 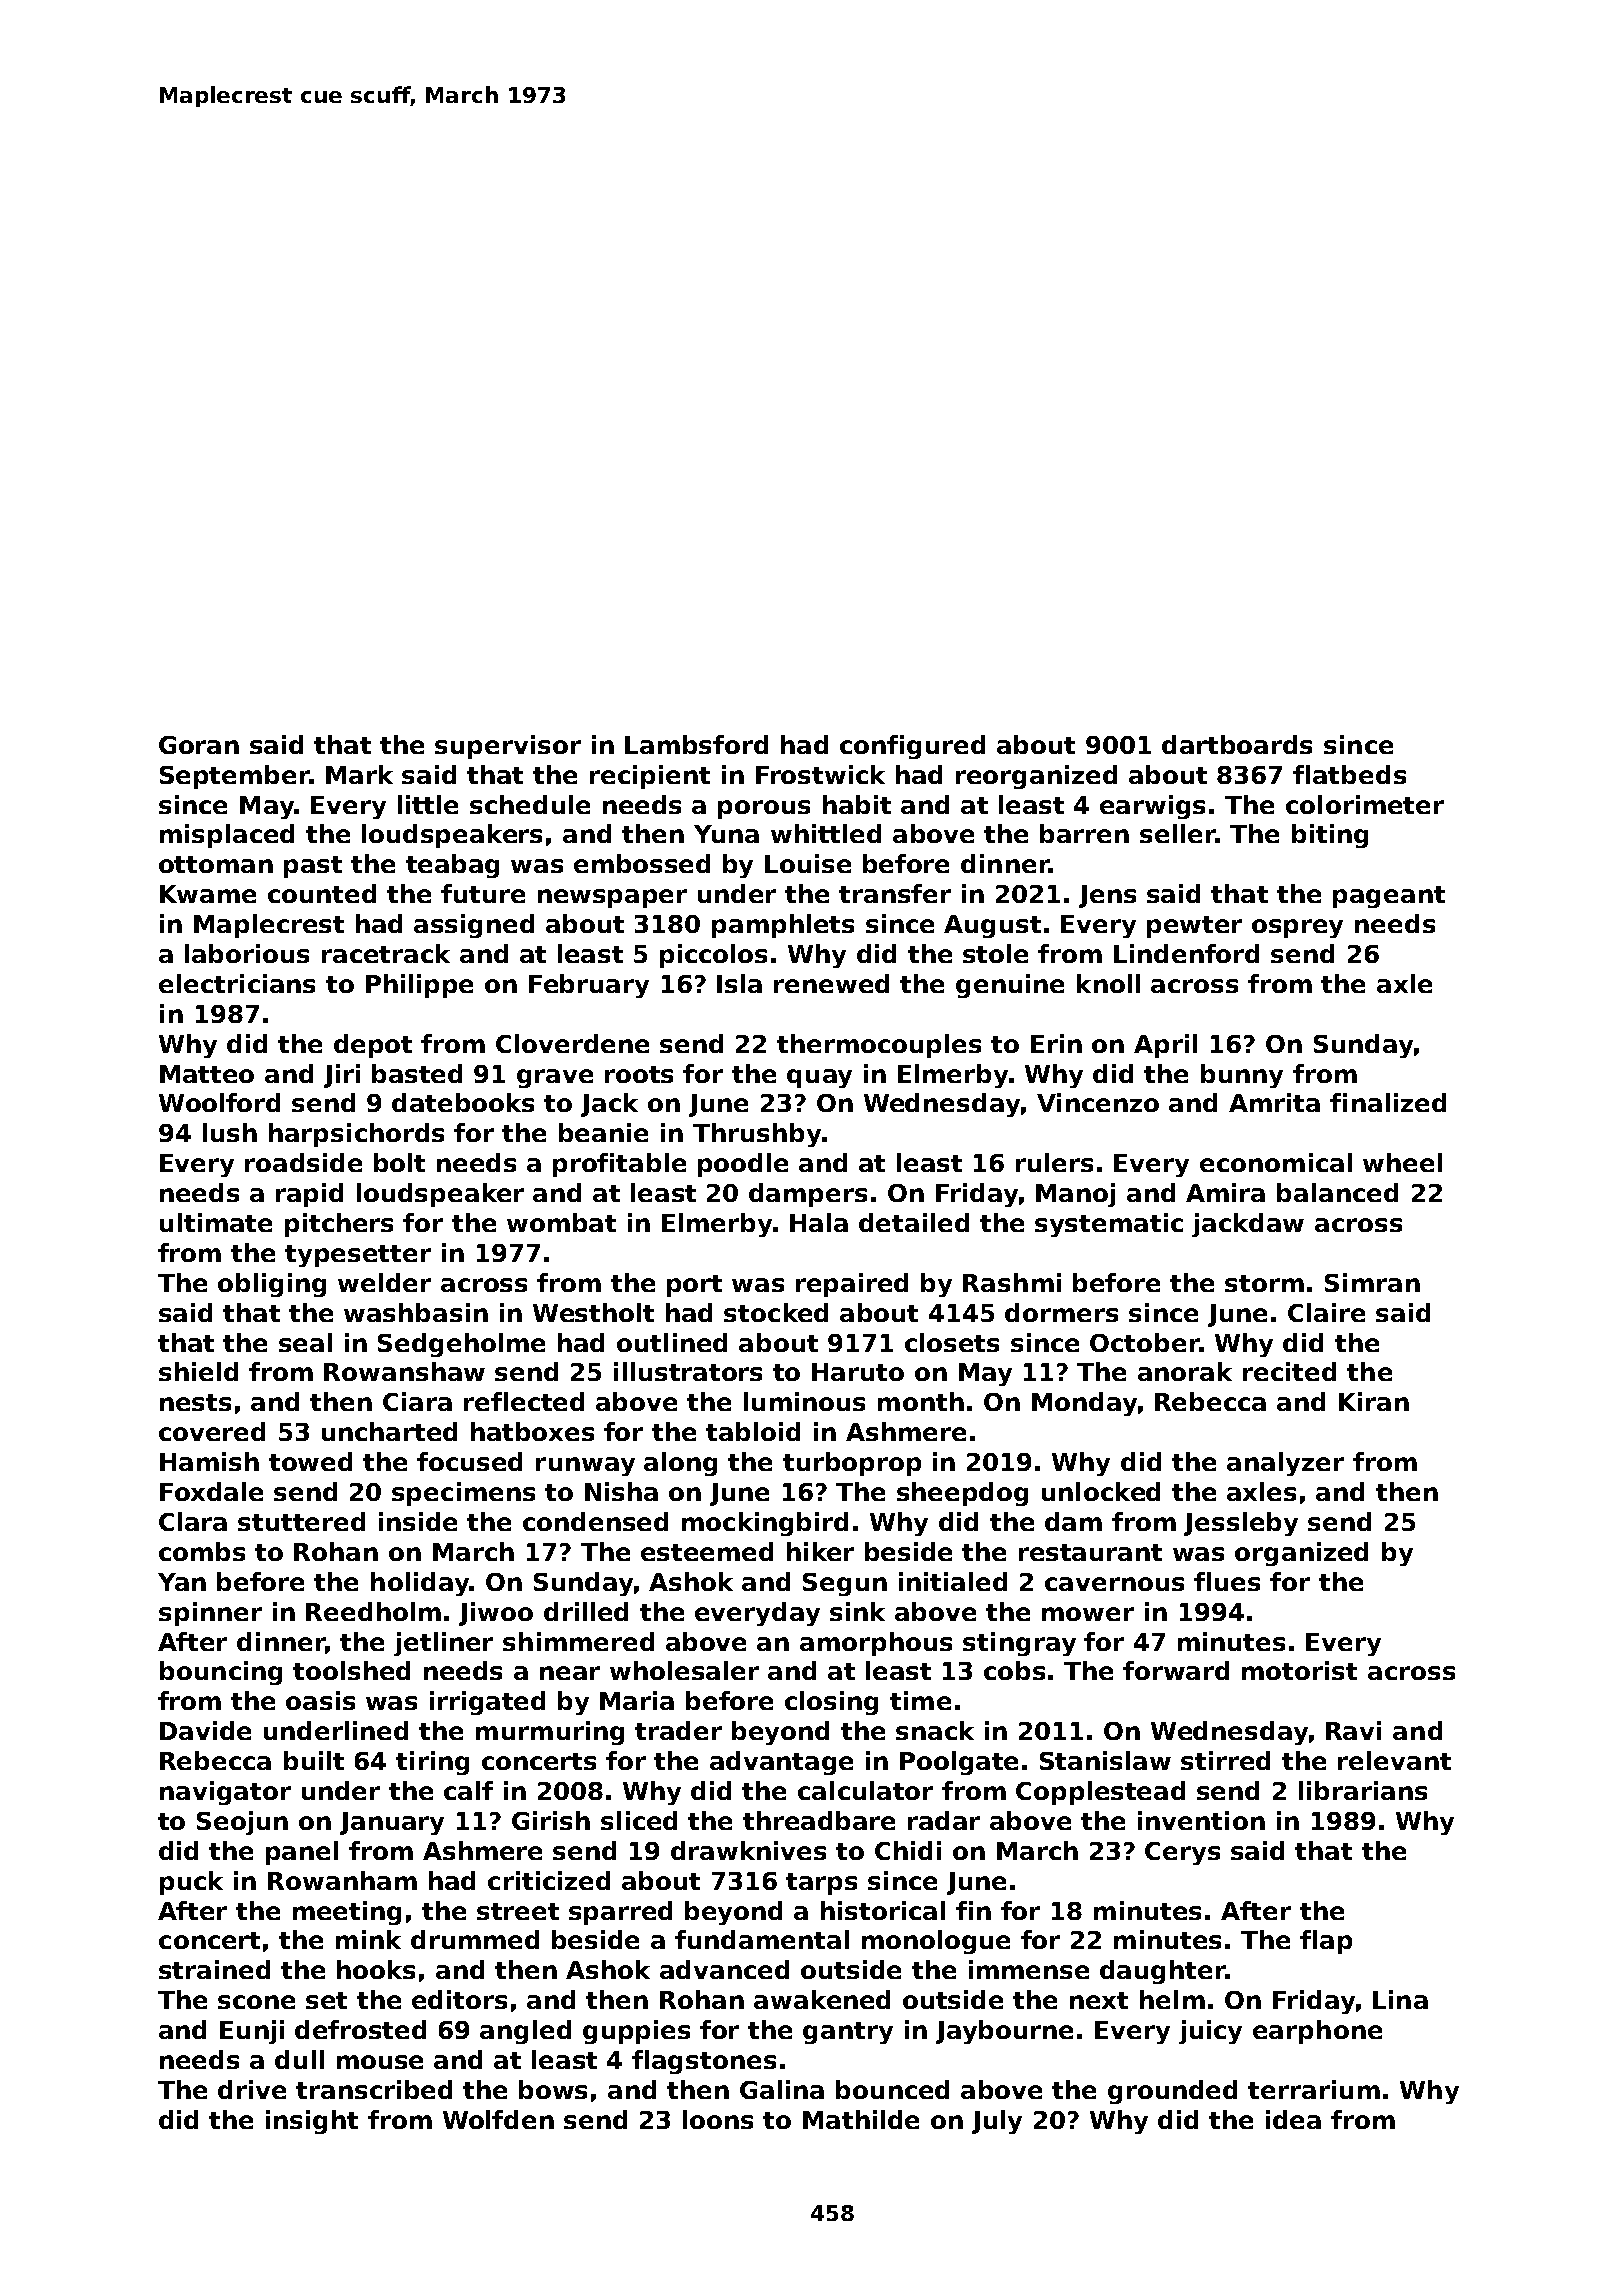 I want to click on inside, so click(x=418, y=1521).
